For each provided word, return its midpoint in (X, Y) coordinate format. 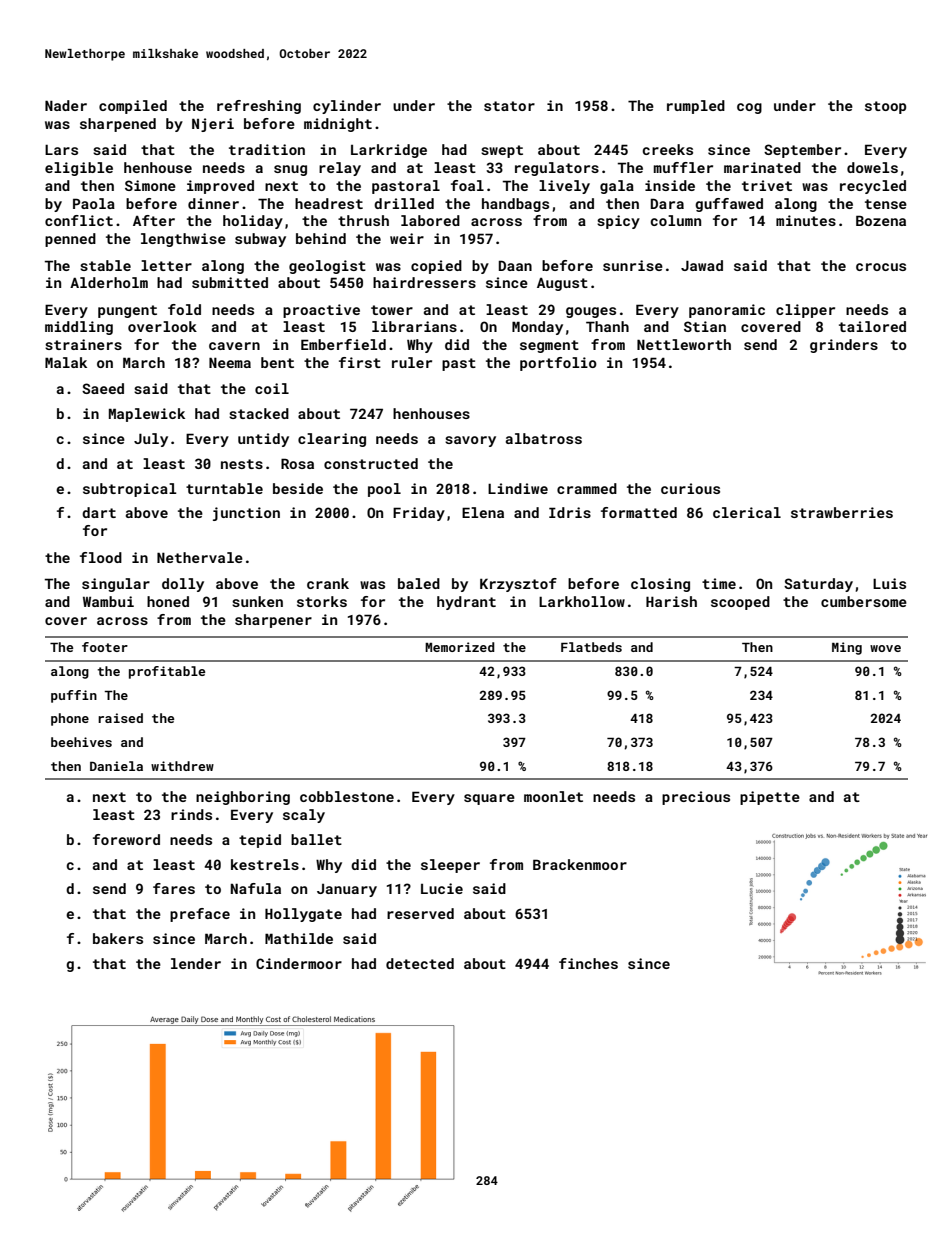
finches (588, 963)
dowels (872, 167)
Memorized (460, 647)
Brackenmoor (580, 864)
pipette (770, 798)
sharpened (118, 125)
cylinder (347, 107)
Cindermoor (299, 963)
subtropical (130, 490)
